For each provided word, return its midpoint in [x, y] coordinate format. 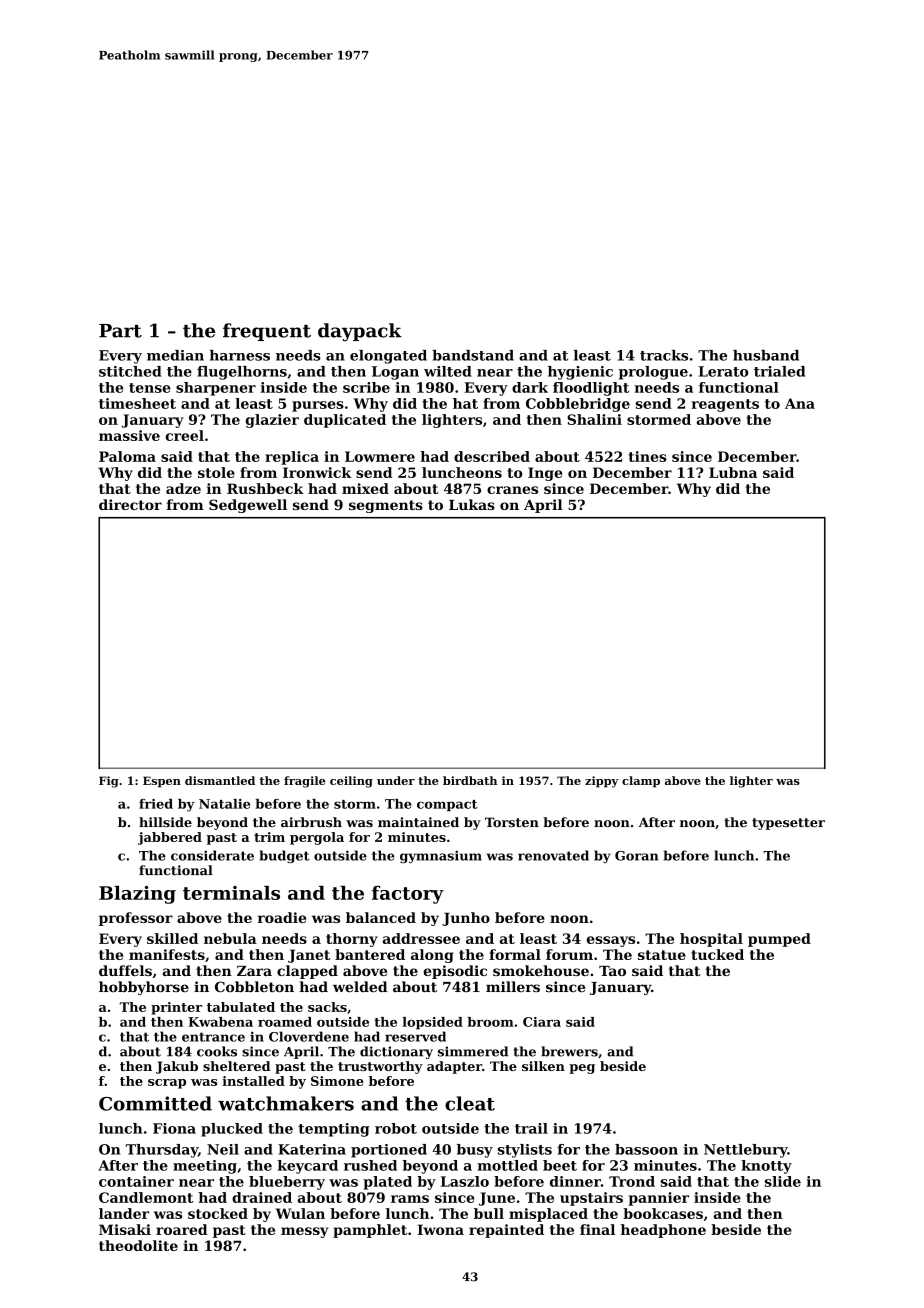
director [130, 504]
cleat [470, 1103]
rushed [370, 1165]
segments [386, 506]
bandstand [473, 355]
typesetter [788, 824]
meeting [205, 1167]
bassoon [646, 1149]
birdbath [470, 780]
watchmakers [286, 1103]
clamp [641, 782]
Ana [800, 403]
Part [120, 331]
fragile [304, 782]
